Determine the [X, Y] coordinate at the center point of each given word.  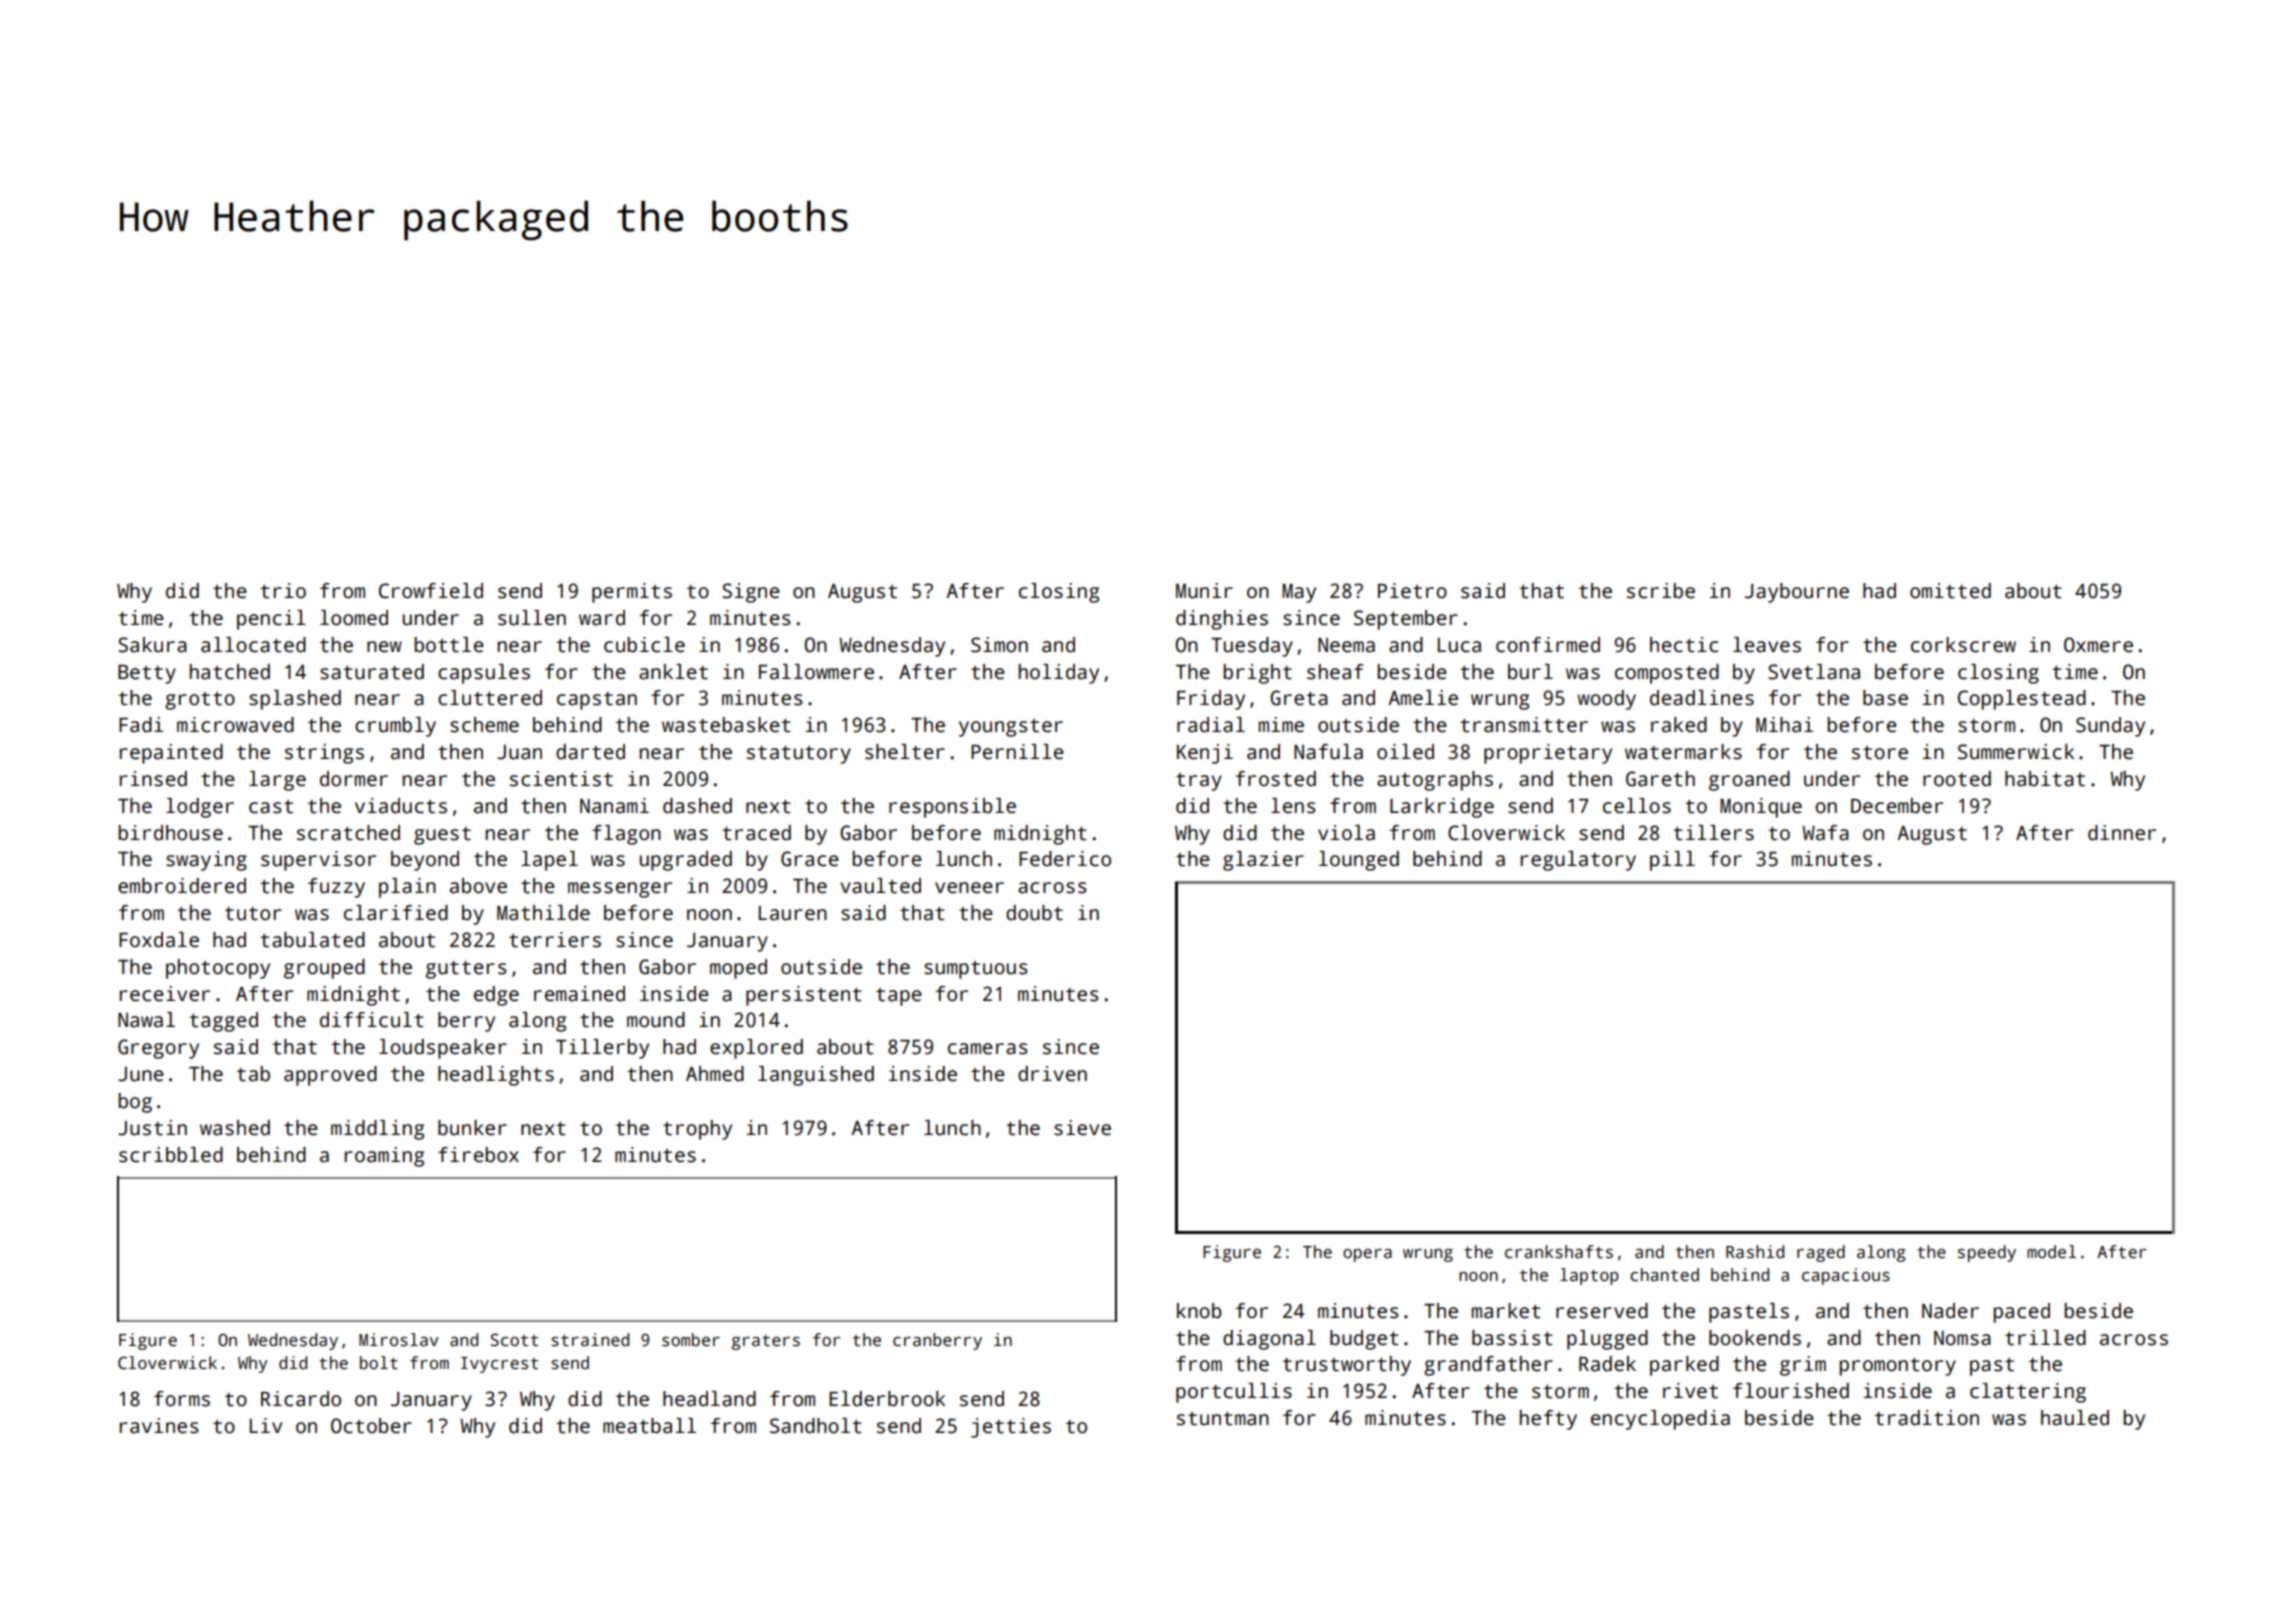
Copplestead [2022, 700]
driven [1052, 1074]
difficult [372, 1020]
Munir [1204, 591]
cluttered [490, 698]
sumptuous [976, 970]
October [371, 1426]
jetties [1011, 1428]
